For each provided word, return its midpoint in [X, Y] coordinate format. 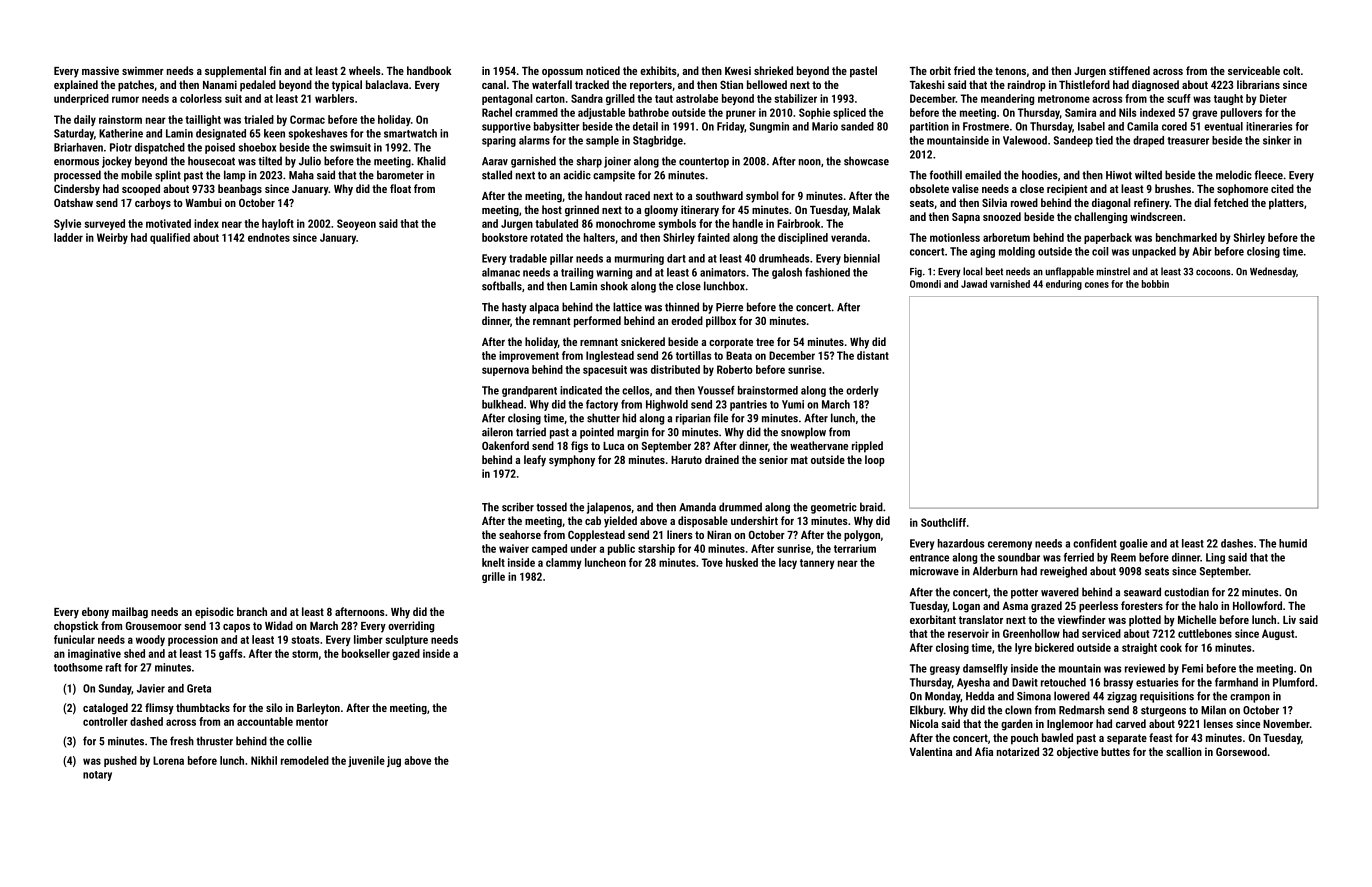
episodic [214, 613]
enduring [1064, 285]
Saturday [74, 134]
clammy [564, 563]
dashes [1237, 543]
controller [105, 721]
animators [723, 272]
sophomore [1242, 190]
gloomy [661, 211]
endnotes [269, 237]
